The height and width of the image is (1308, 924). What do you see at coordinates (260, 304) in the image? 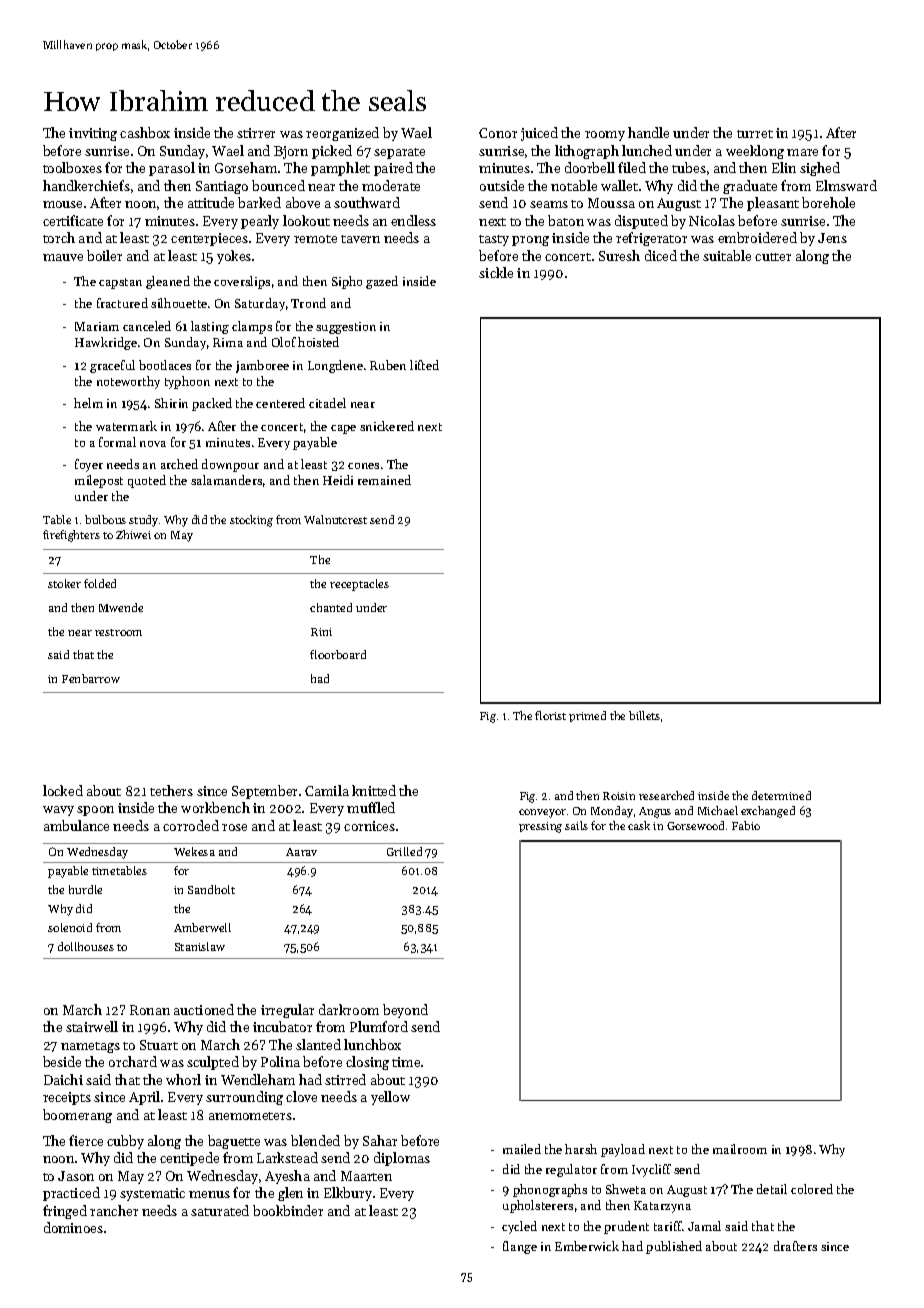
I see `Saturday` at bounding box center [260, 304].
